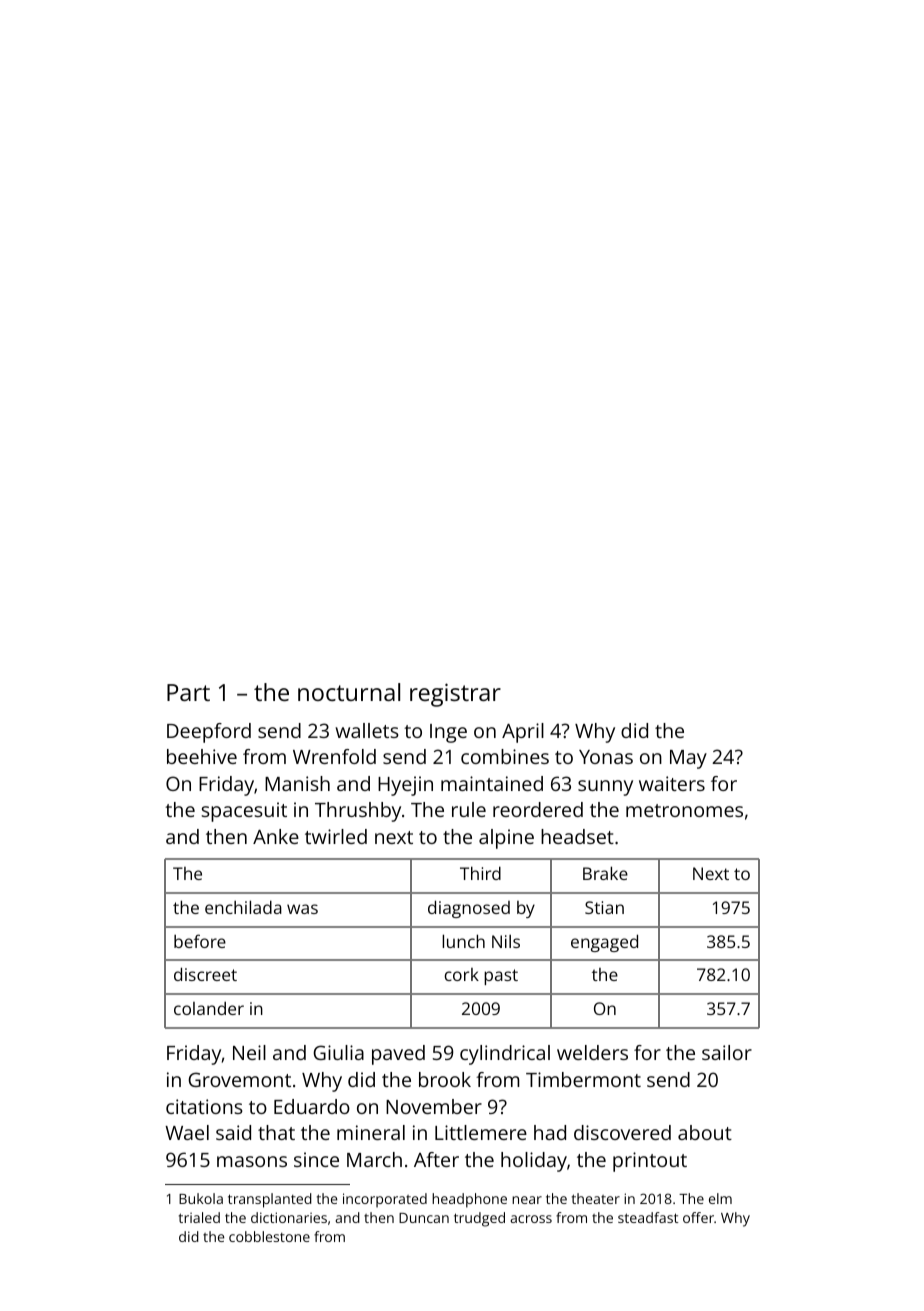 Image resolution: width=924 pixels, height=1311 pixels. What do you see at coordinates (462, 974) in the page?
I see `cork` at bounding box center [462, 974].
